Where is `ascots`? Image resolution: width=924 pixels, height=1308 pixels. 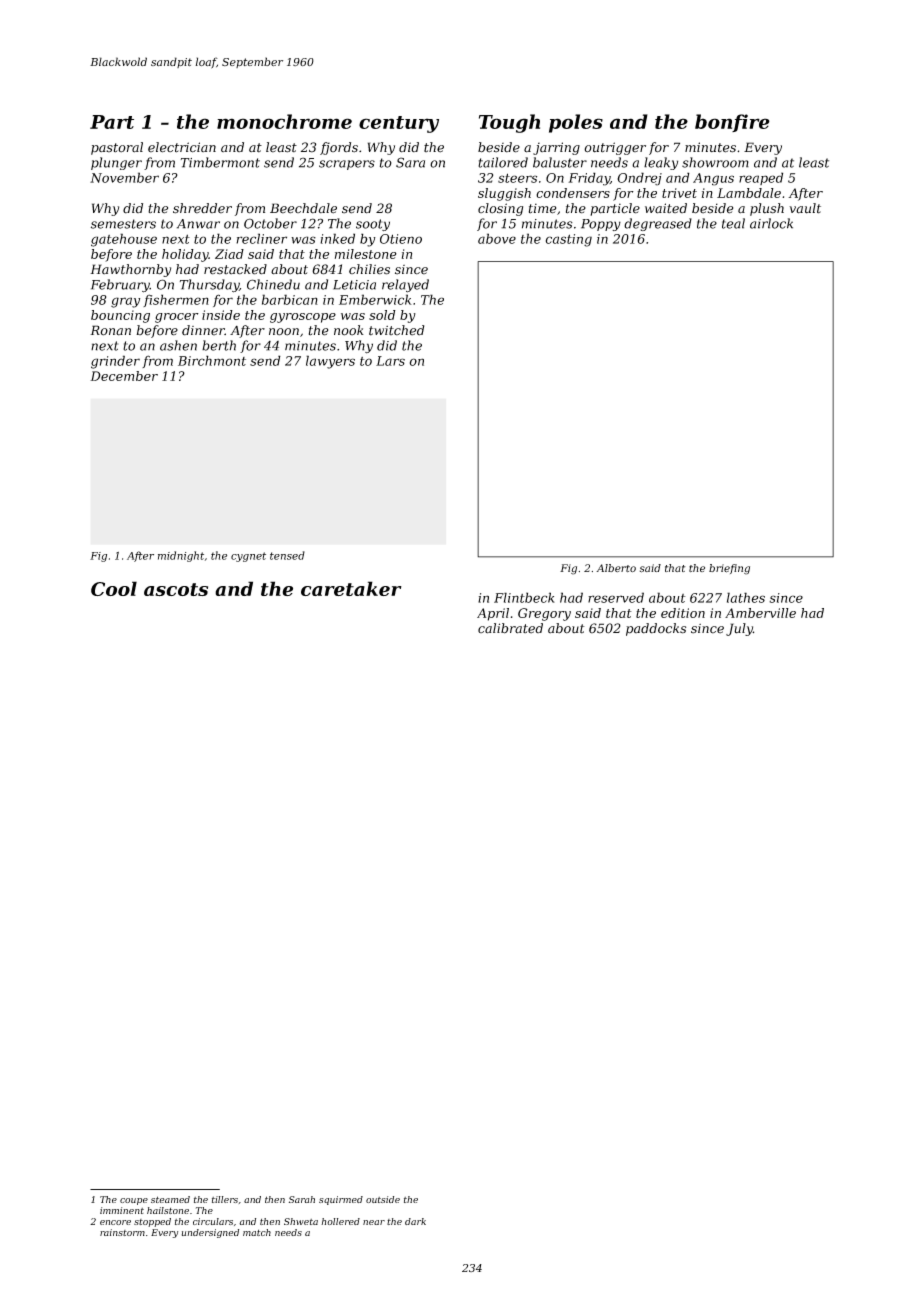
ascots is located at coordinates (176, 589).
